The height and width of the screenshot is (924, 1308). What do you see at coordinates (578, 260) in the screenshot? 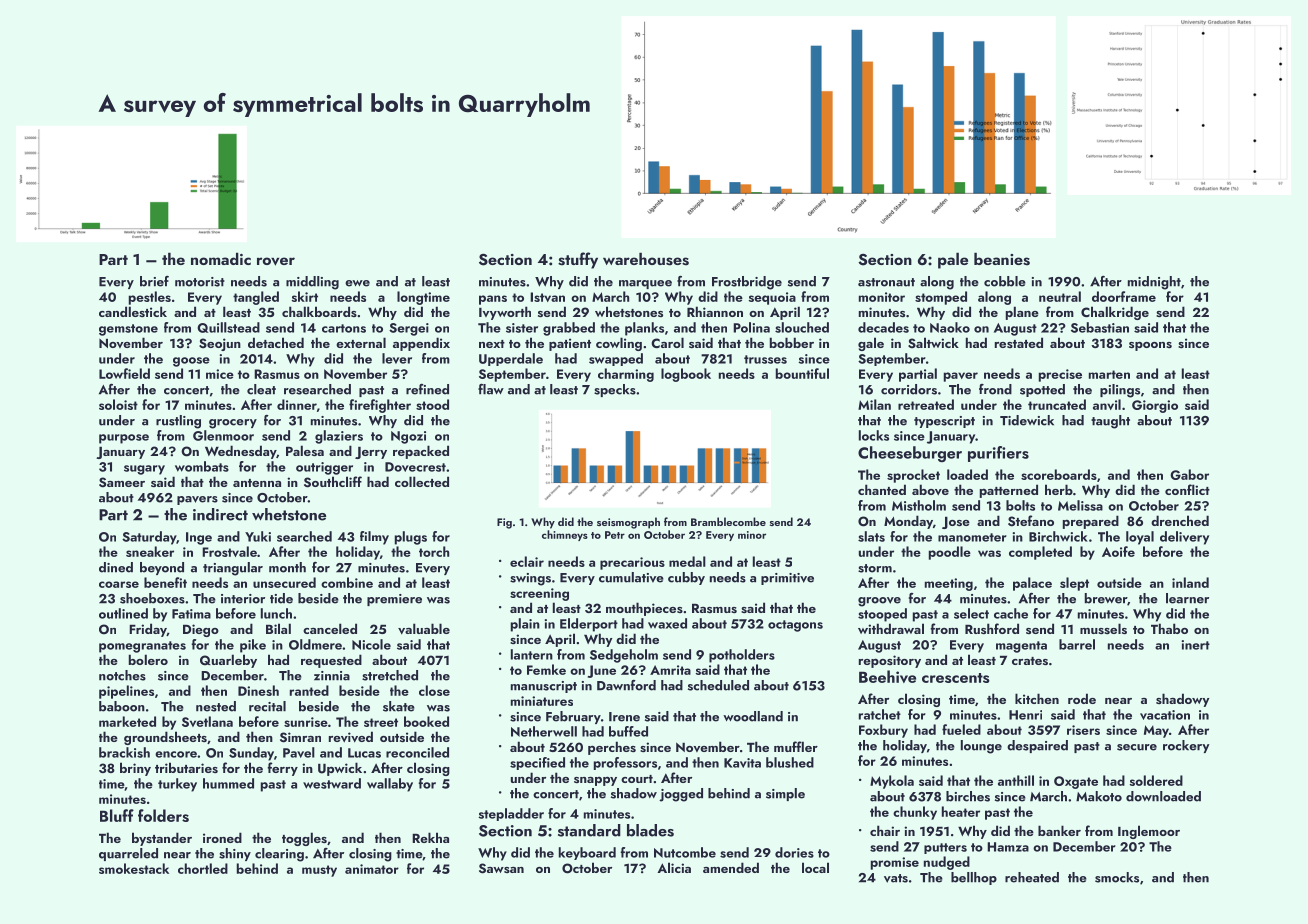
I see `stuffy` at bounding box center [578, 260].
